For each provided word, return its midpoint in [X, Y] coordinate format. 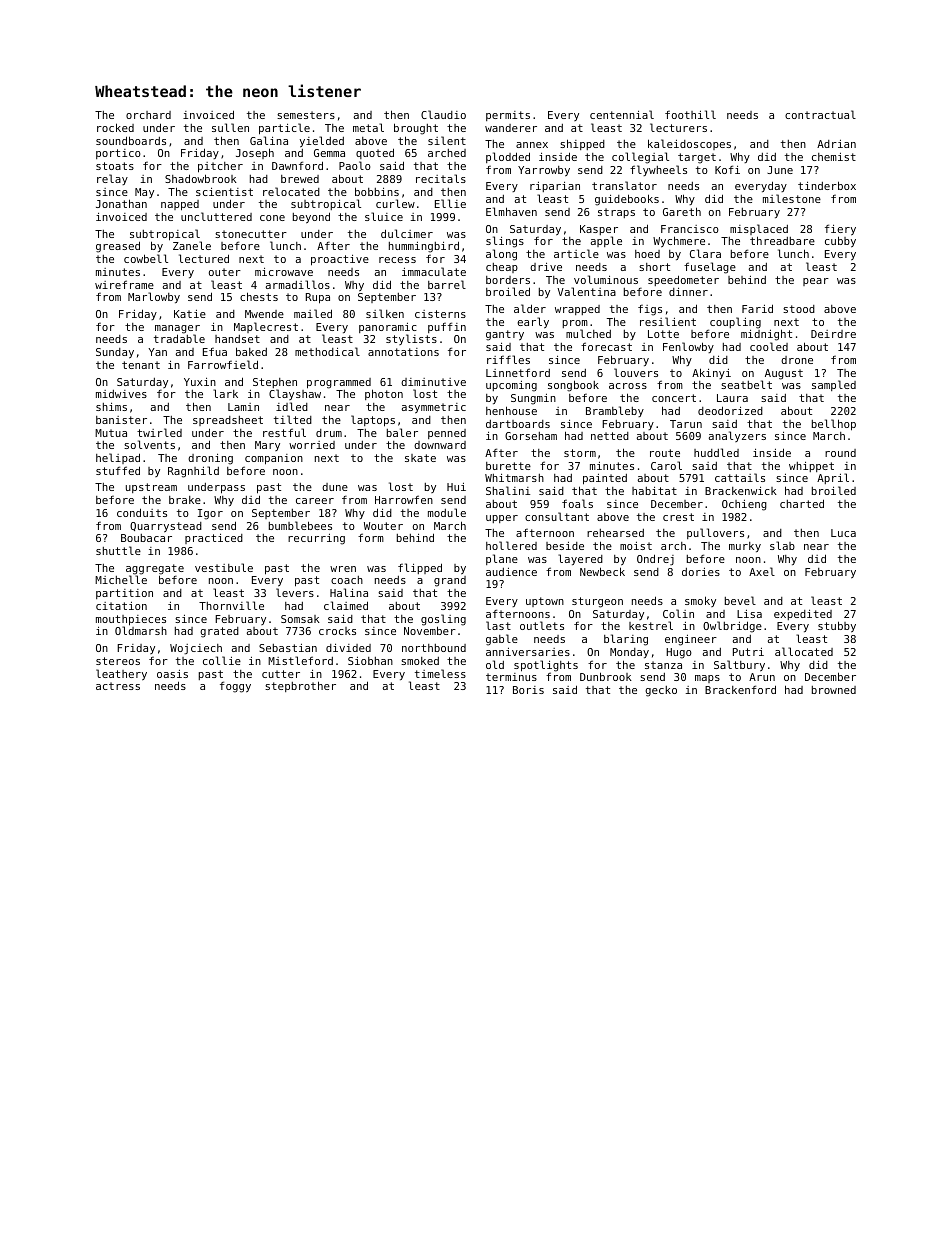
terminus [511, 677]
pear [816, 282]
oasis [172, 674]
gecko [661, 691]
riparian [555, 187]
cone [272, 218]
